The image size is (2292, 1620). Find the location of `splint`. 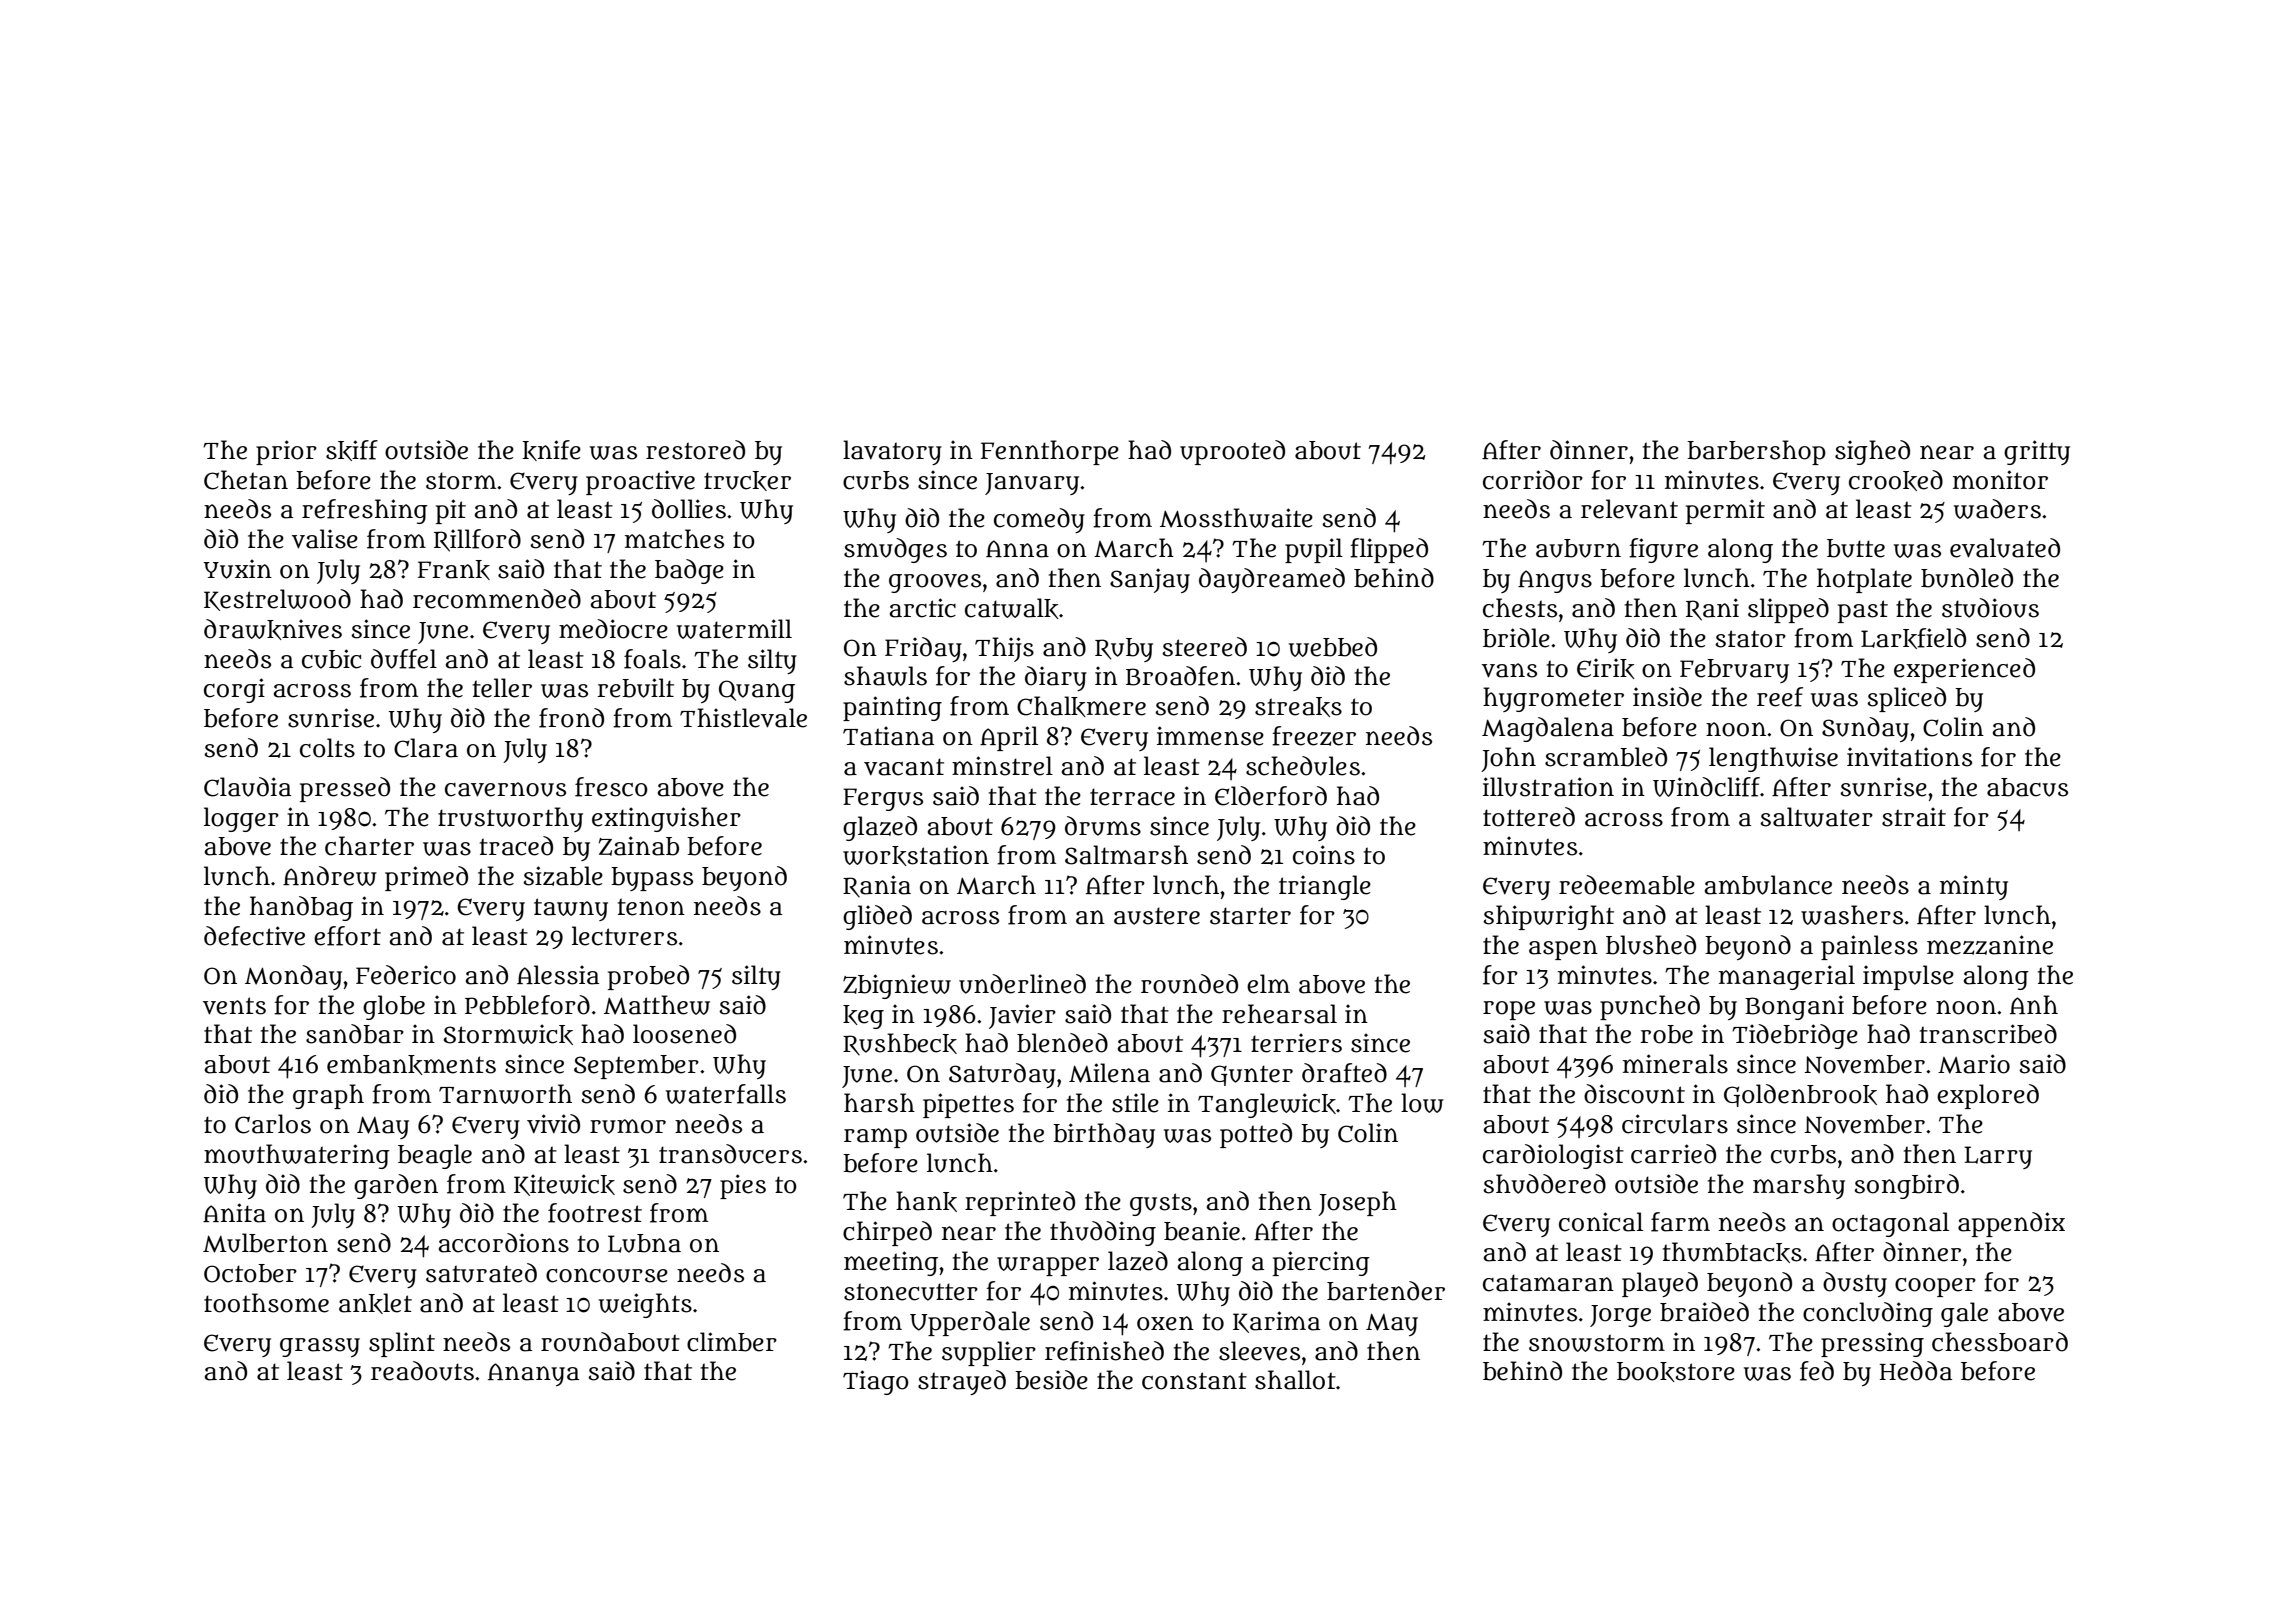

splint is located at coordinates (402, 1344).
